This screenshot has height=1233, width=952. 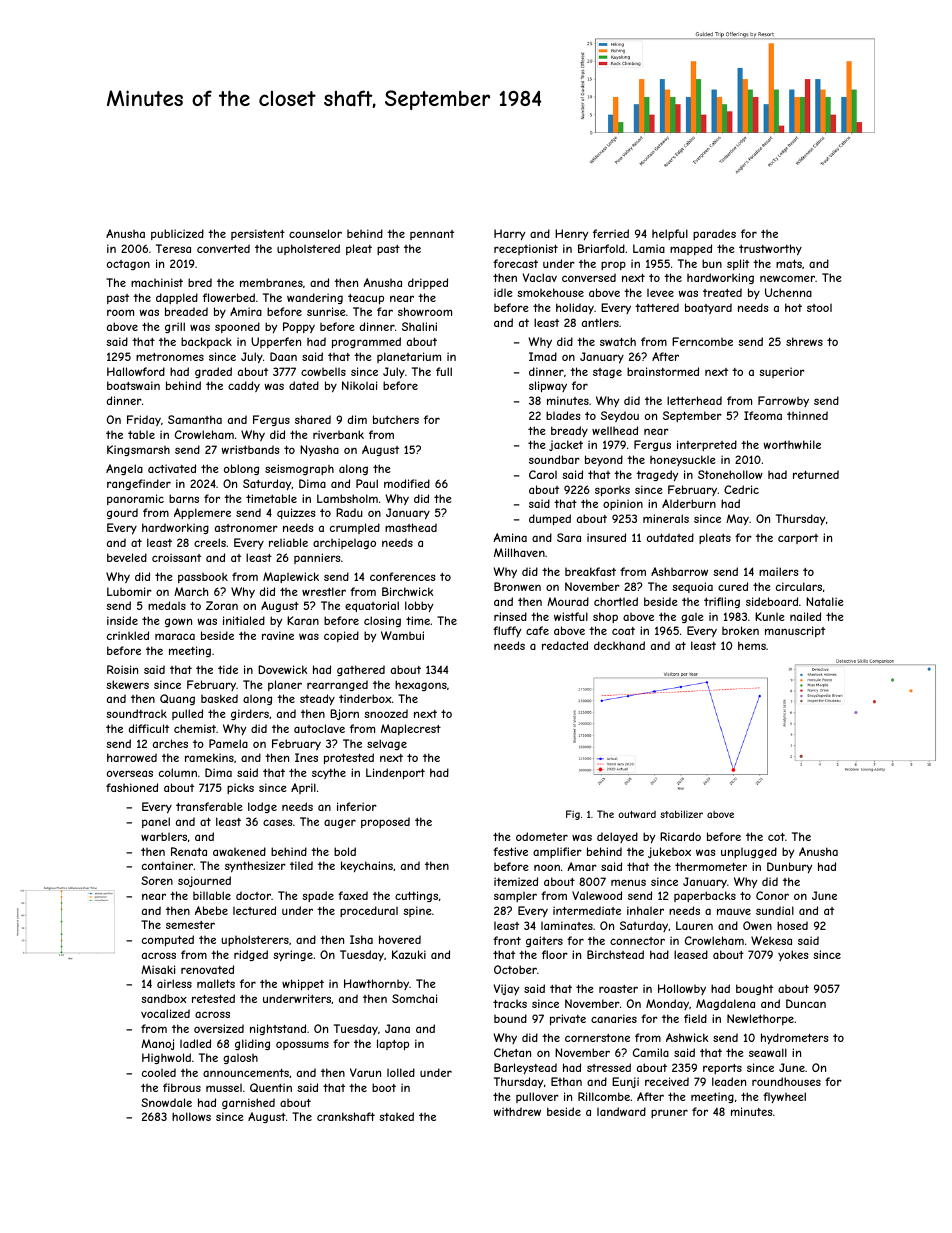 I want to click on breaded, so click(x=186, y=311).
